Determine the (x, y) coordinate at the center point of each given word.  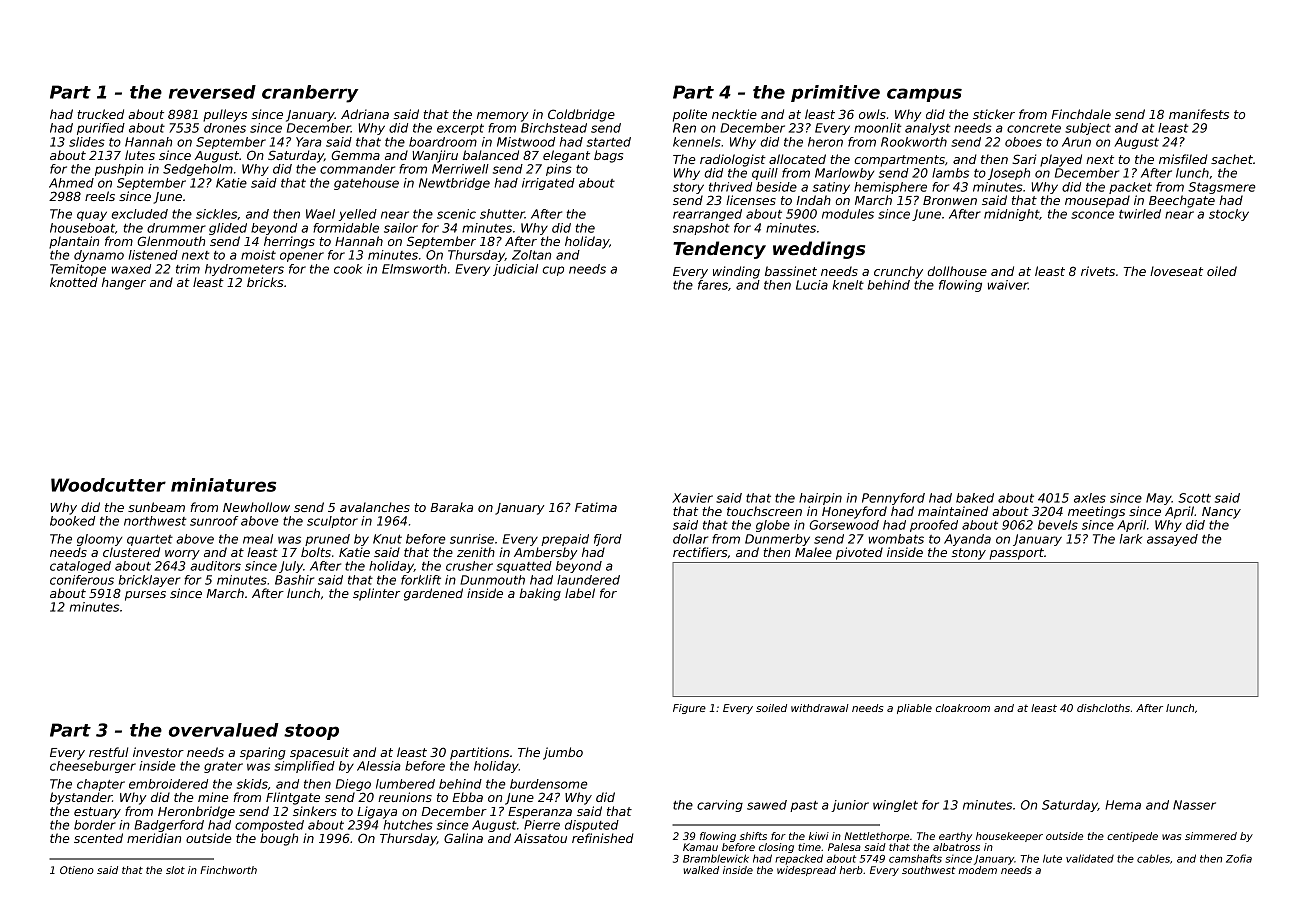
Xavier (692, 498)
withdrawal (820, 708)
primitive (835, 93)
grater (223, 767)
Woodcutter (108, 485)
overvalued (224, 730)
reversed (212, 92)
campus (924, 95)
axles (1090, 498)
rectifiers (700, 552)
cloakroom (963, 708)
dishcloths (1103, 708)
